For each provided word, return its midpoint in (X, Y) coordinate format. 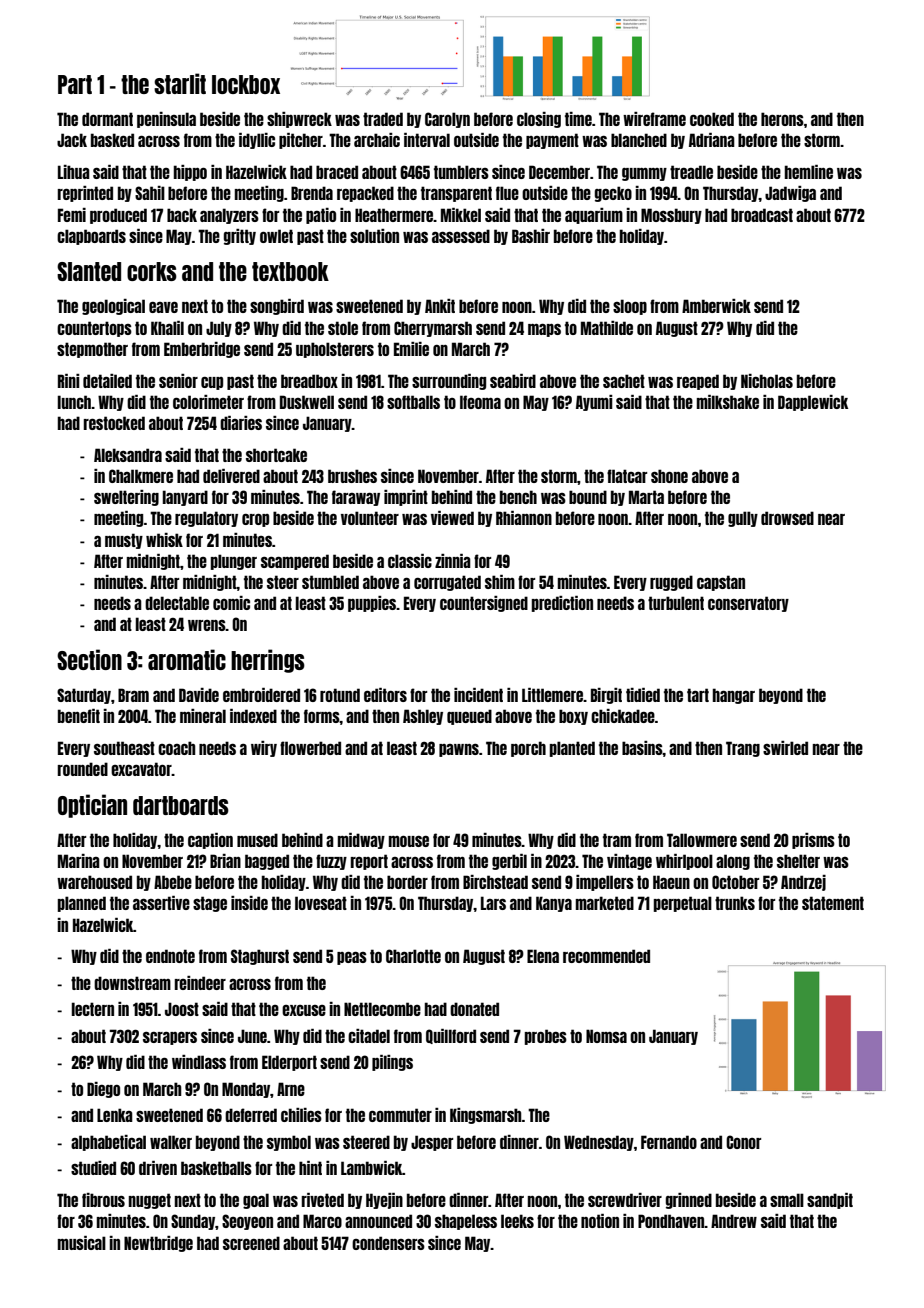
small (787, 1200)
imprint (406, 498)
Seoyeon (247, 1222)
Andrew (734, 1221)
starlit (180, 83)
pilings (392, 1063)
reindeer (200, 983)
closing (539, 120)
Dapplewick (813, 403)
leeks (517, 1221)
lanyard (185, 498)
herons (782, 119)
